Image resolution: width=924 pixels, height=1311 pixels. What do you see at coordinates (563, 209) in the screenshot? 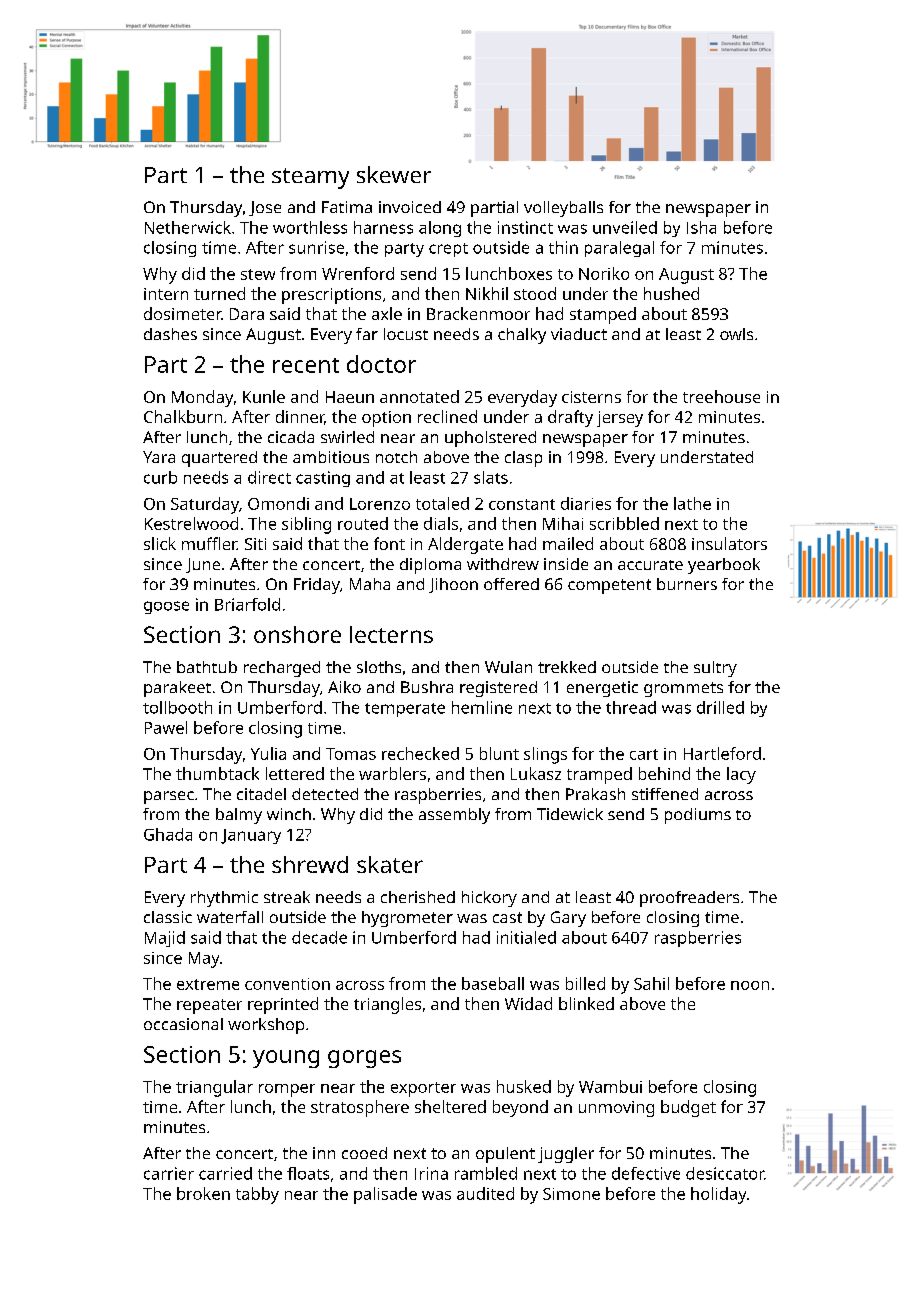
I see `volleyballs` at bounding box center [563, 209].
